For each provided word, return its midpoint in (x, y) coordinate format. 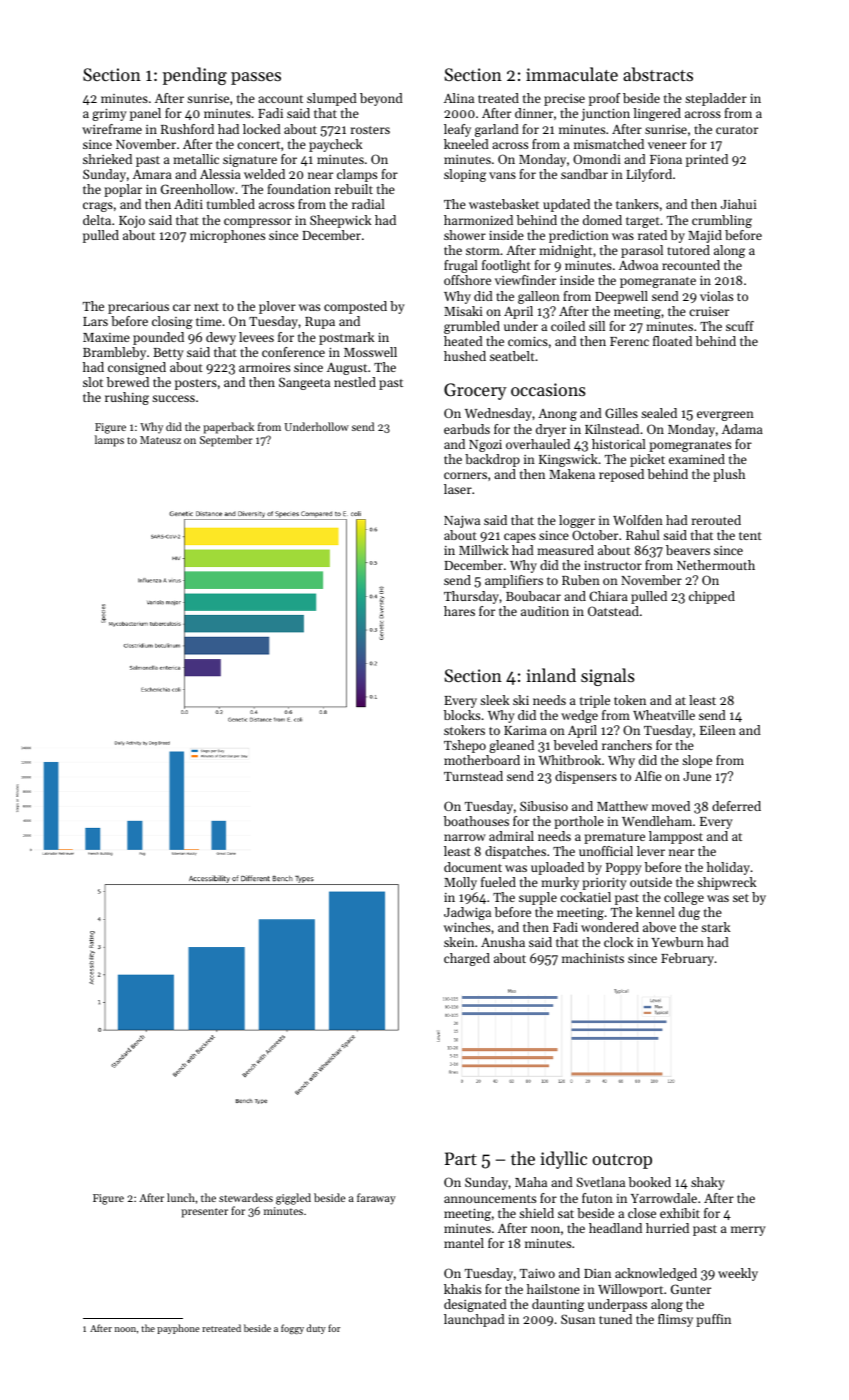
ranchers (627, 745)
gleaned (511, 746)
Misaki (463, 311)
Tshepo (465, 746)
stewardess (246, 1197)
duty (316, 1329)
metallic (196, 159)
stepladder (716, 99)
